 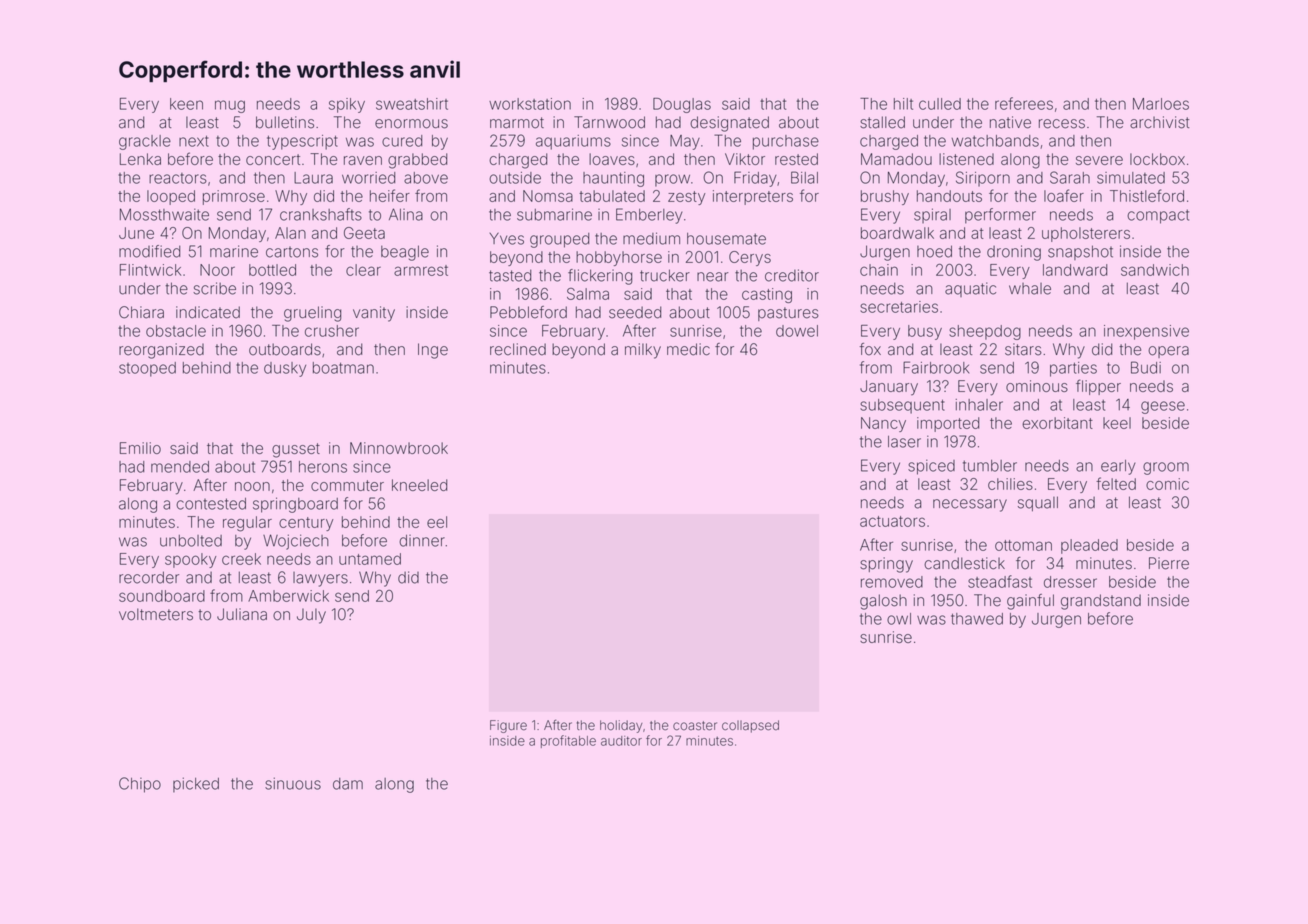 What do you see at coordinates (530, 104) in the screenshot?
I see `workstation` at bounding box center [530, 104].
